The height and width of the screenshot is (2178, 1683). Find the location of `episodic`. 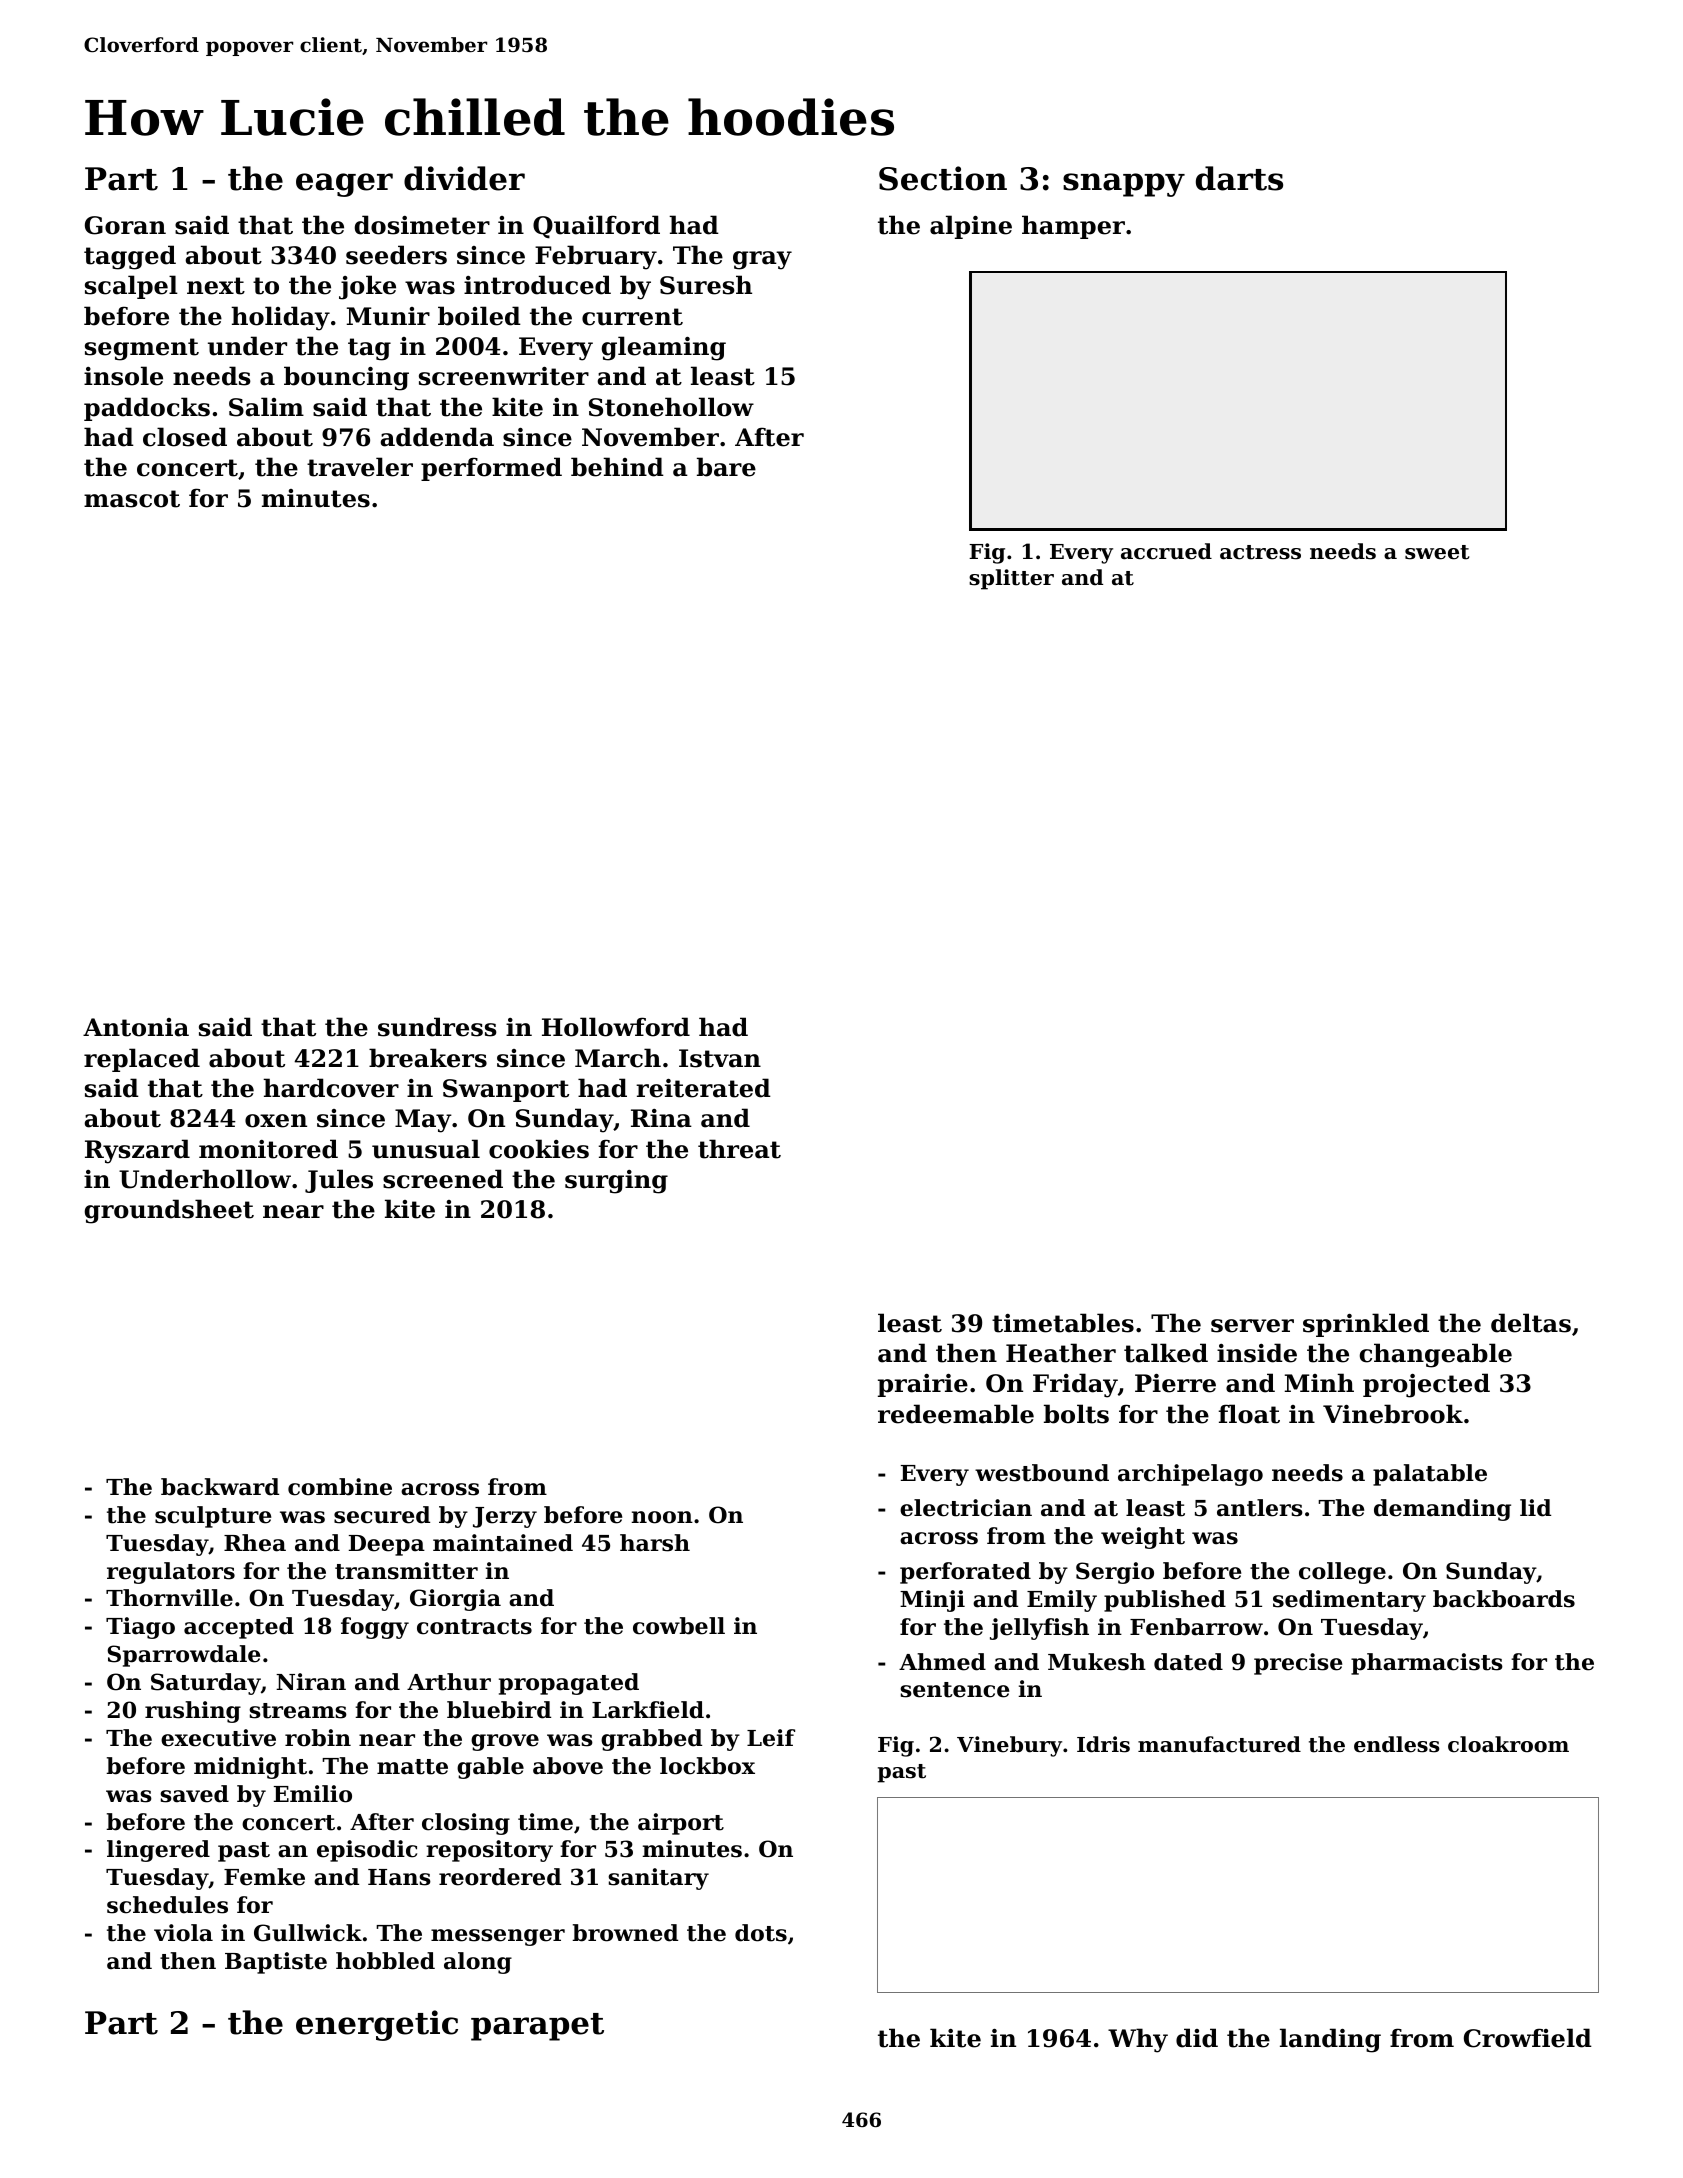

episodic is located at coordinates (367, 1851).
